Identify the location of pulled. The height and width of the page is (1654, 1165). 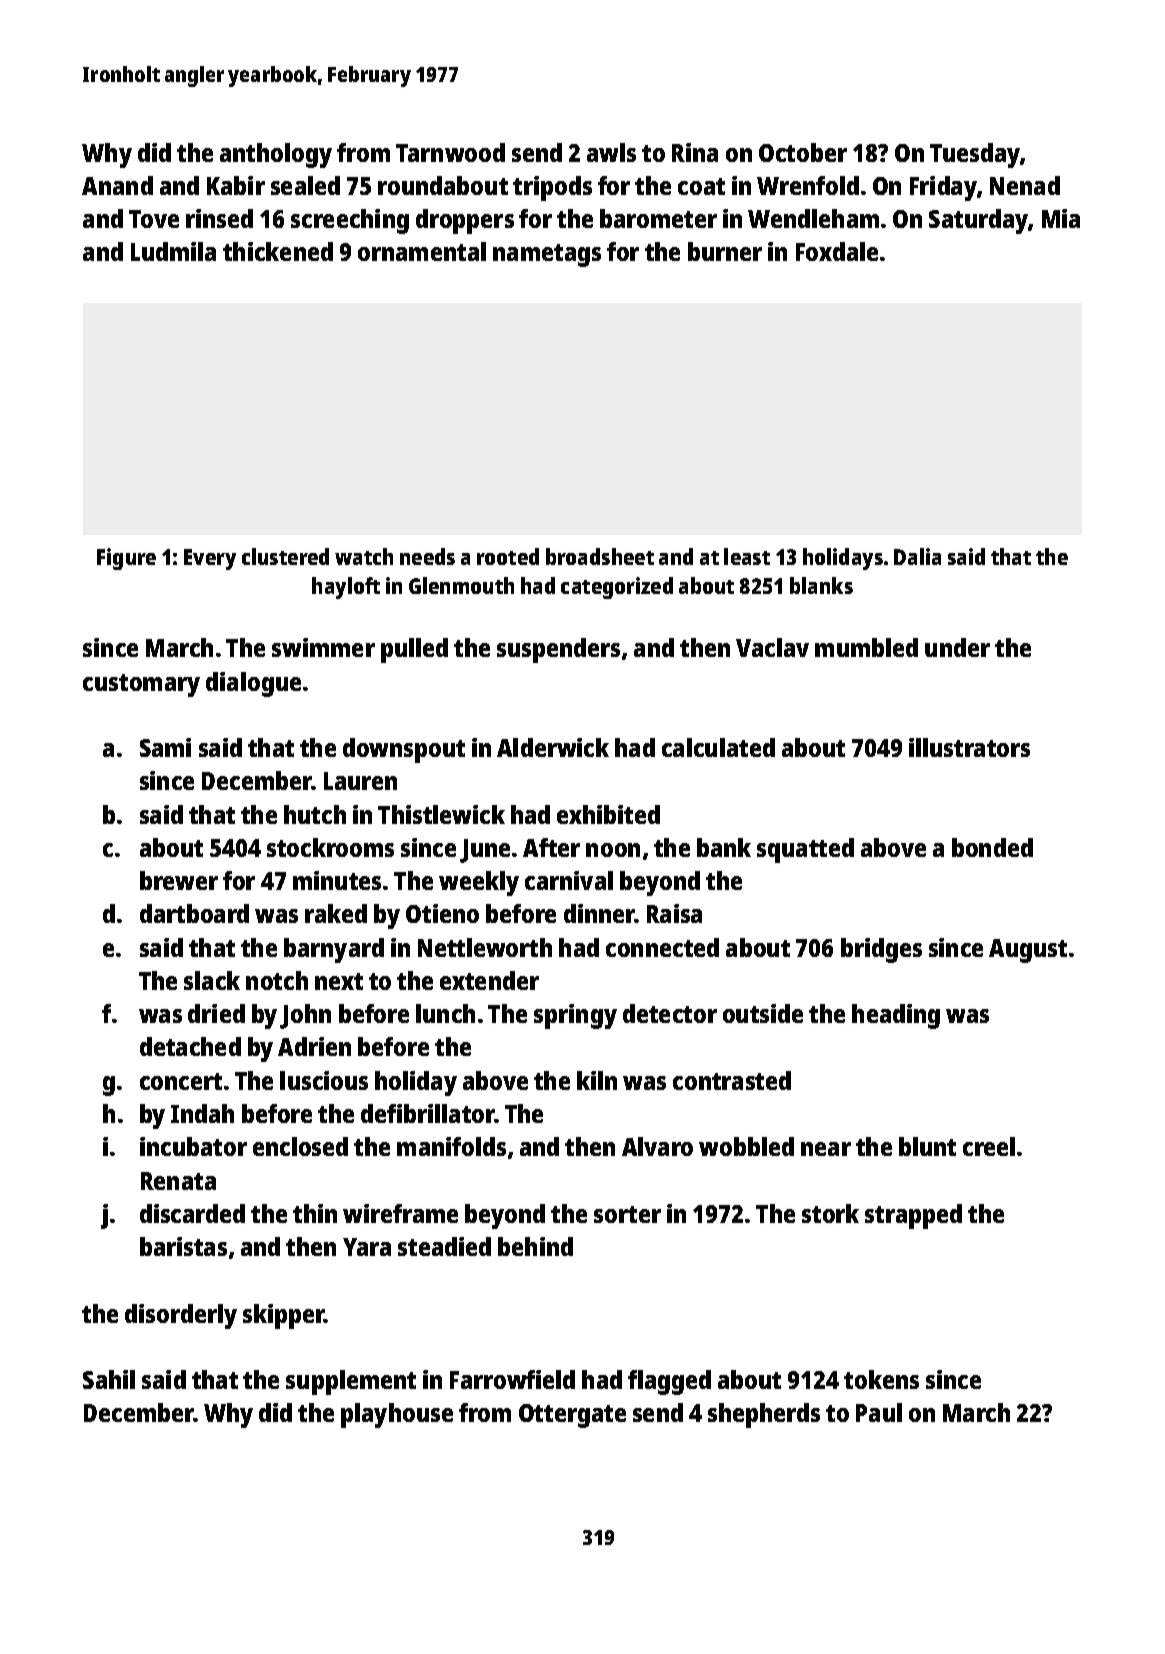
(414, 650).
